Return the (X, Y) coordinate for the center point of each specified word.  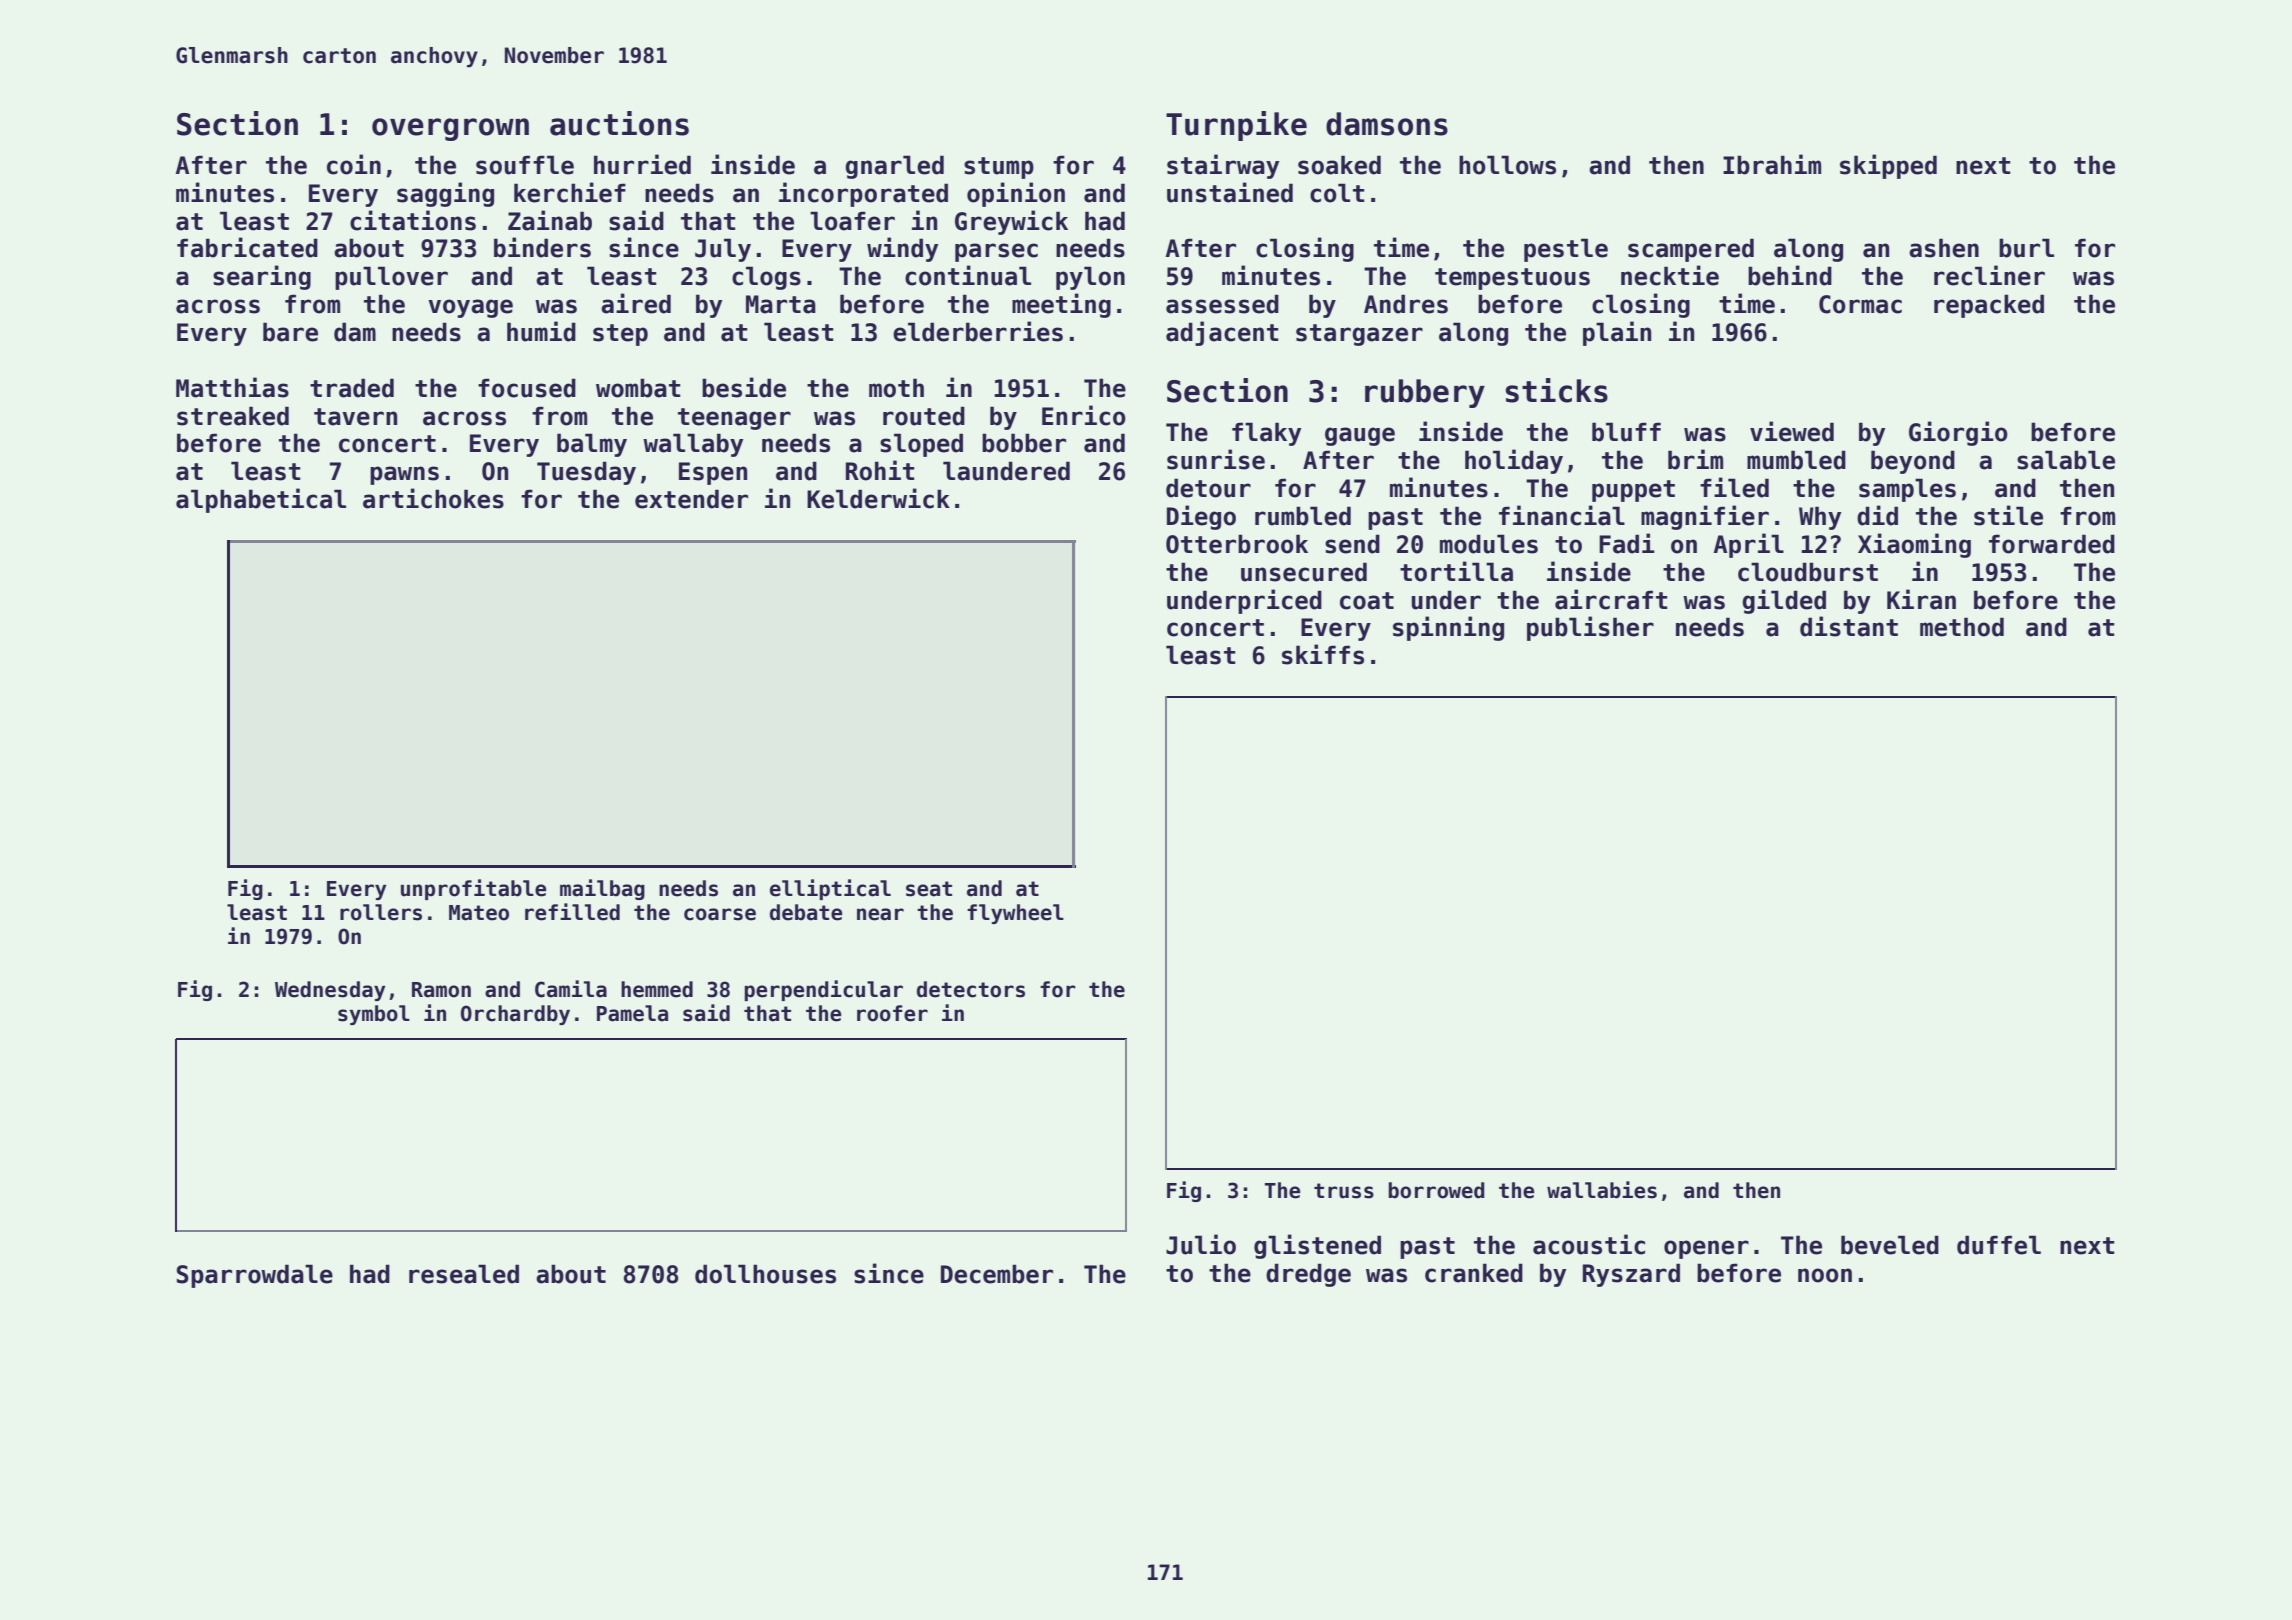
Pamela (632, 1013)
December (997, 1274)
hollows (1507, 165)
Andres (1406, 304)
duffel (1999, 1245)
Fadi (1627, 543)
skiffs (1323, 654)
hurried (642, 164)
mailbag (602, 889)
